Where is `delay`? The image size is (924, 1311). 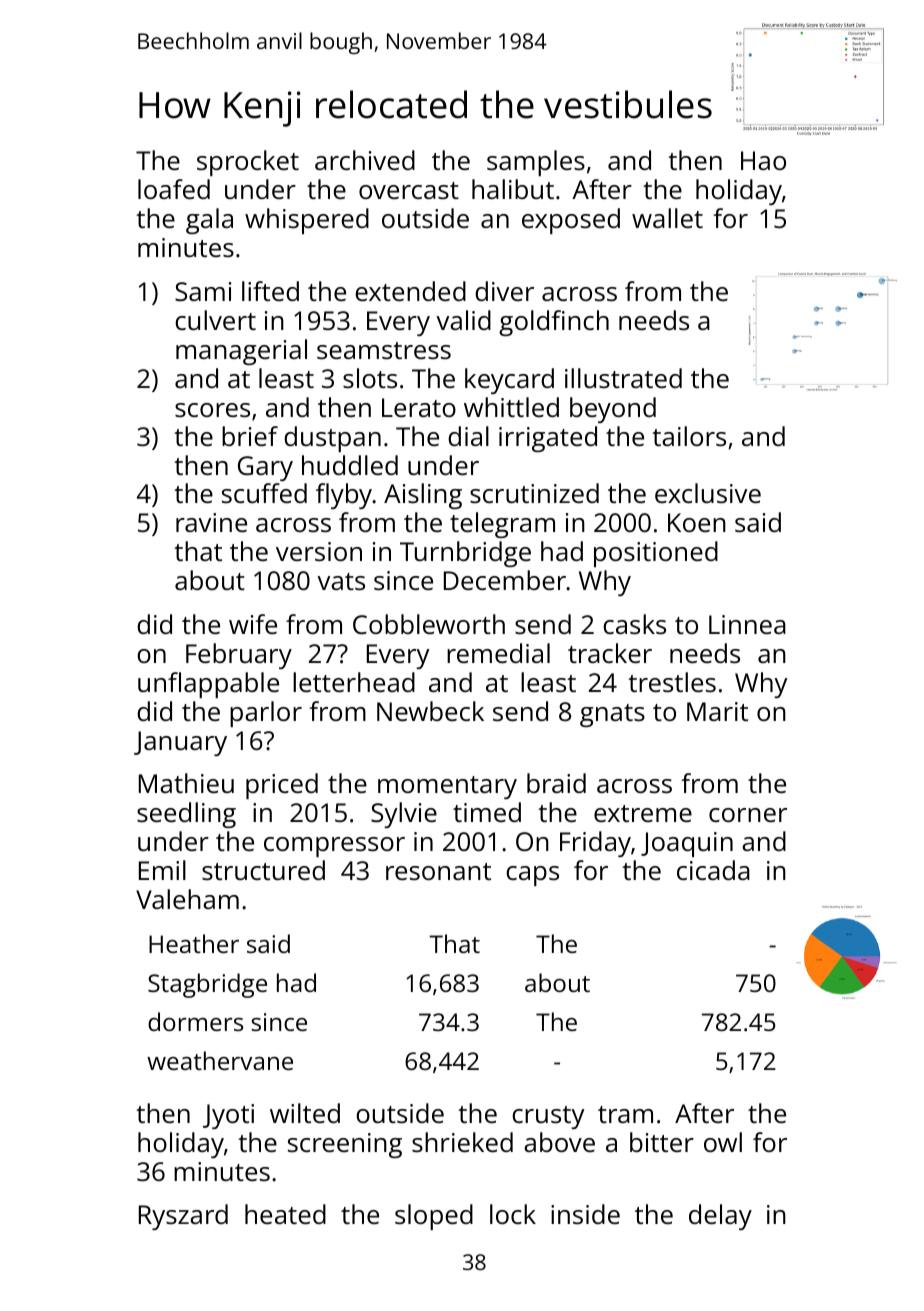 delay is located at coordinates (720, 1217).
